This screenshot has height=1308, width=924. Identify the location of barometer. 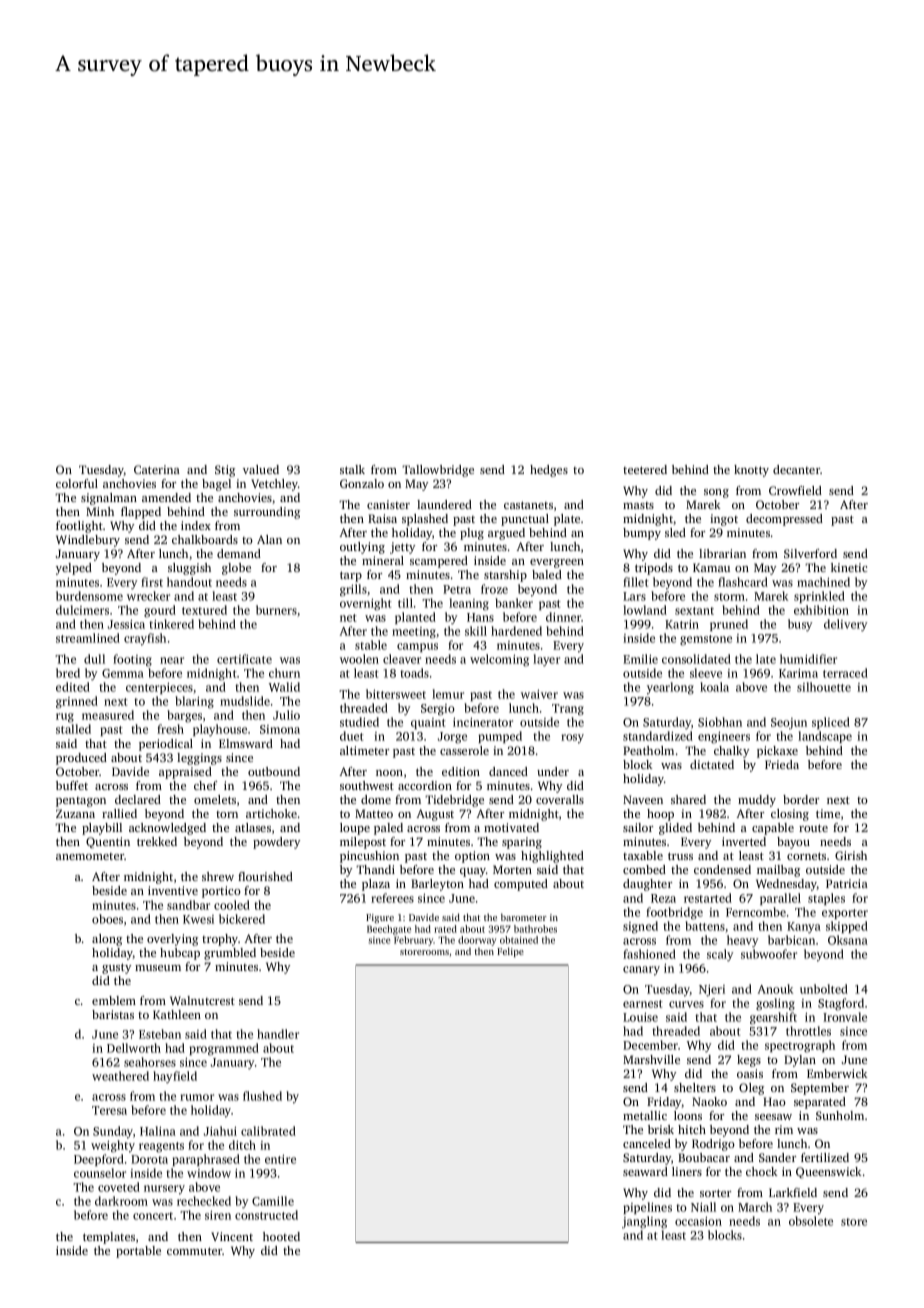
(524, 917).
